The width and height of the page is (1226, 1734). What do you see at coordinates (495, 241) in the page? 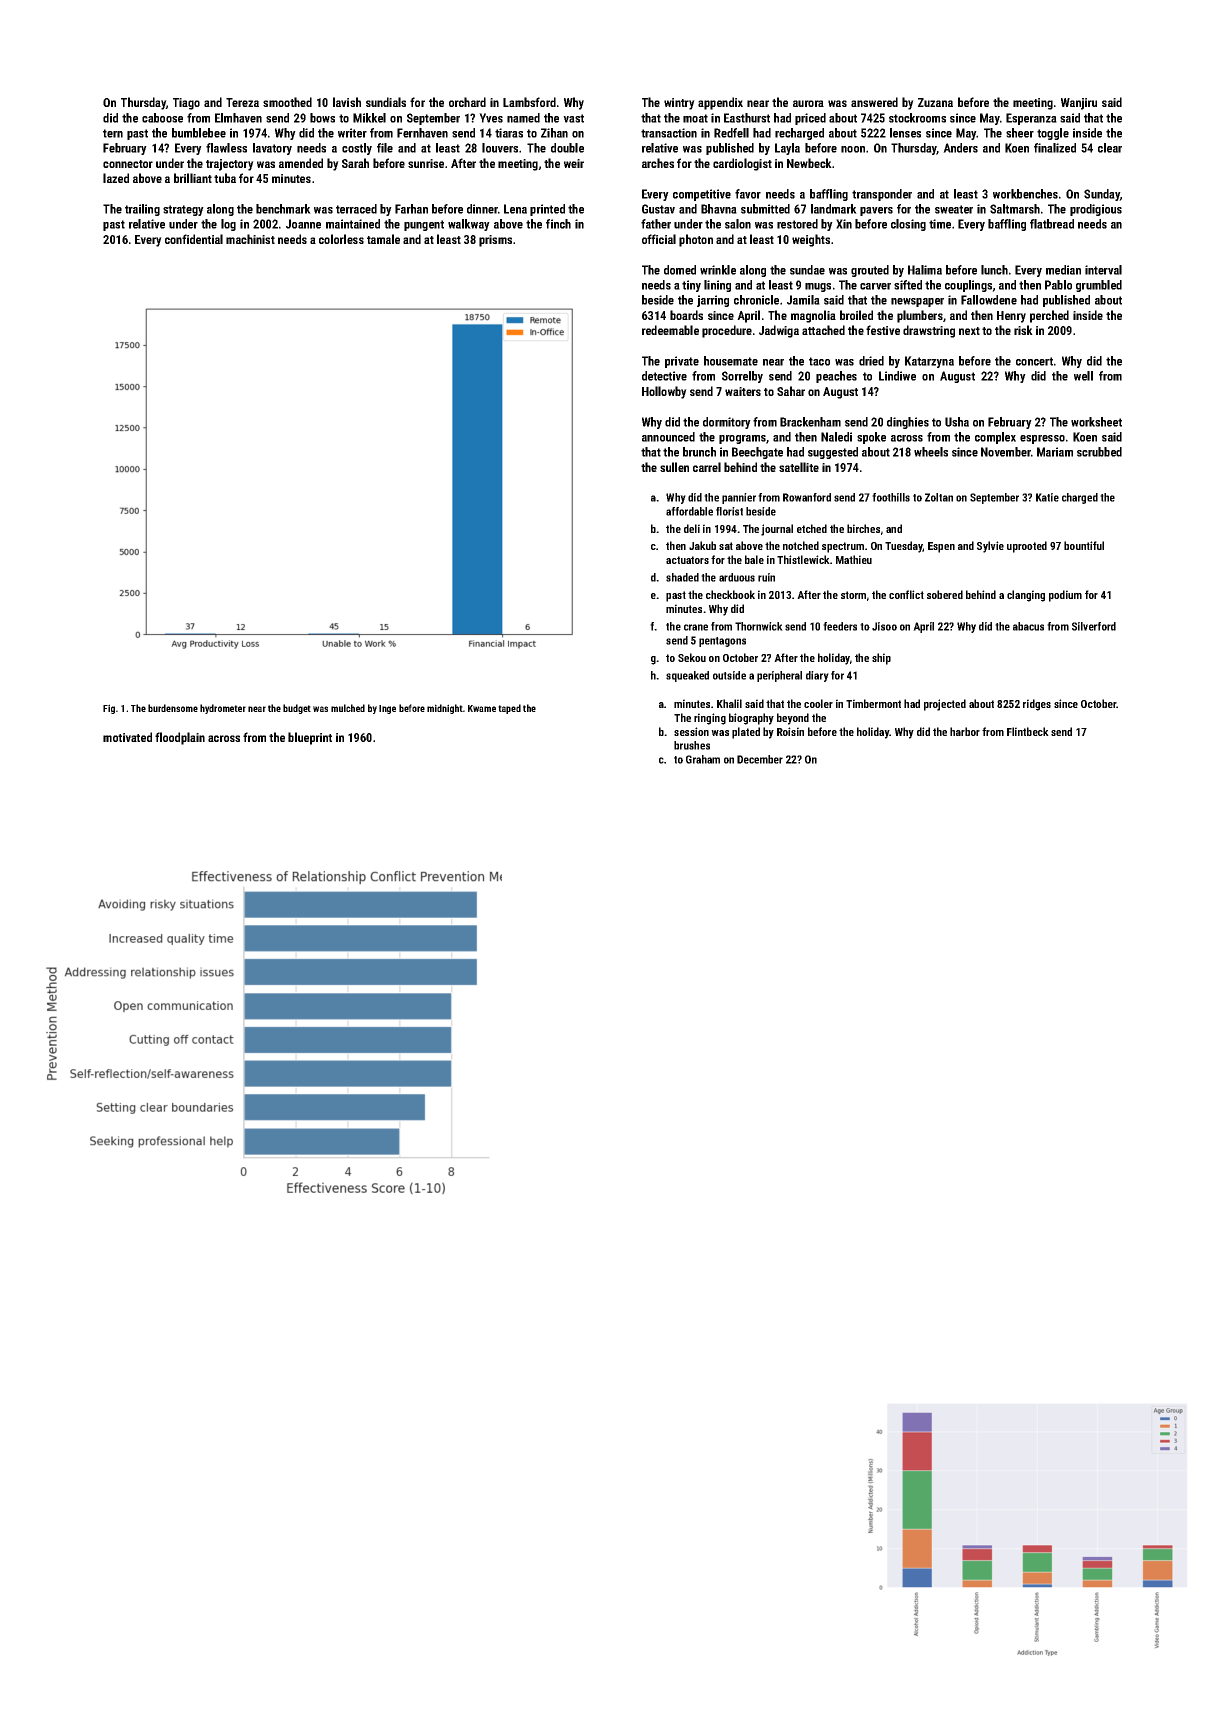
I see `prisms` at bounding box center [495, 241].
